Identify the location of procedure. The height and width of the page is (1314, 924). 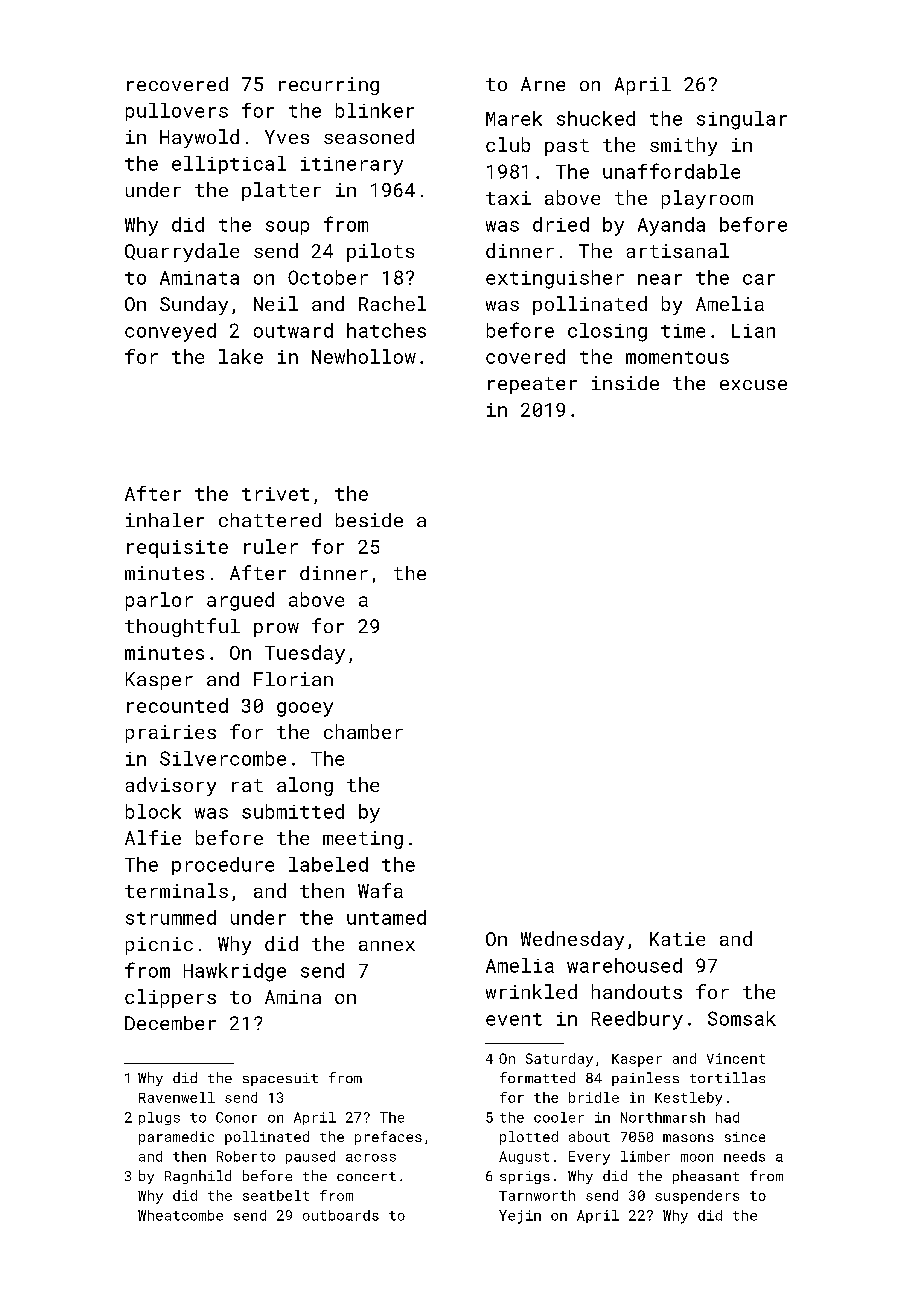
(223, 866).
